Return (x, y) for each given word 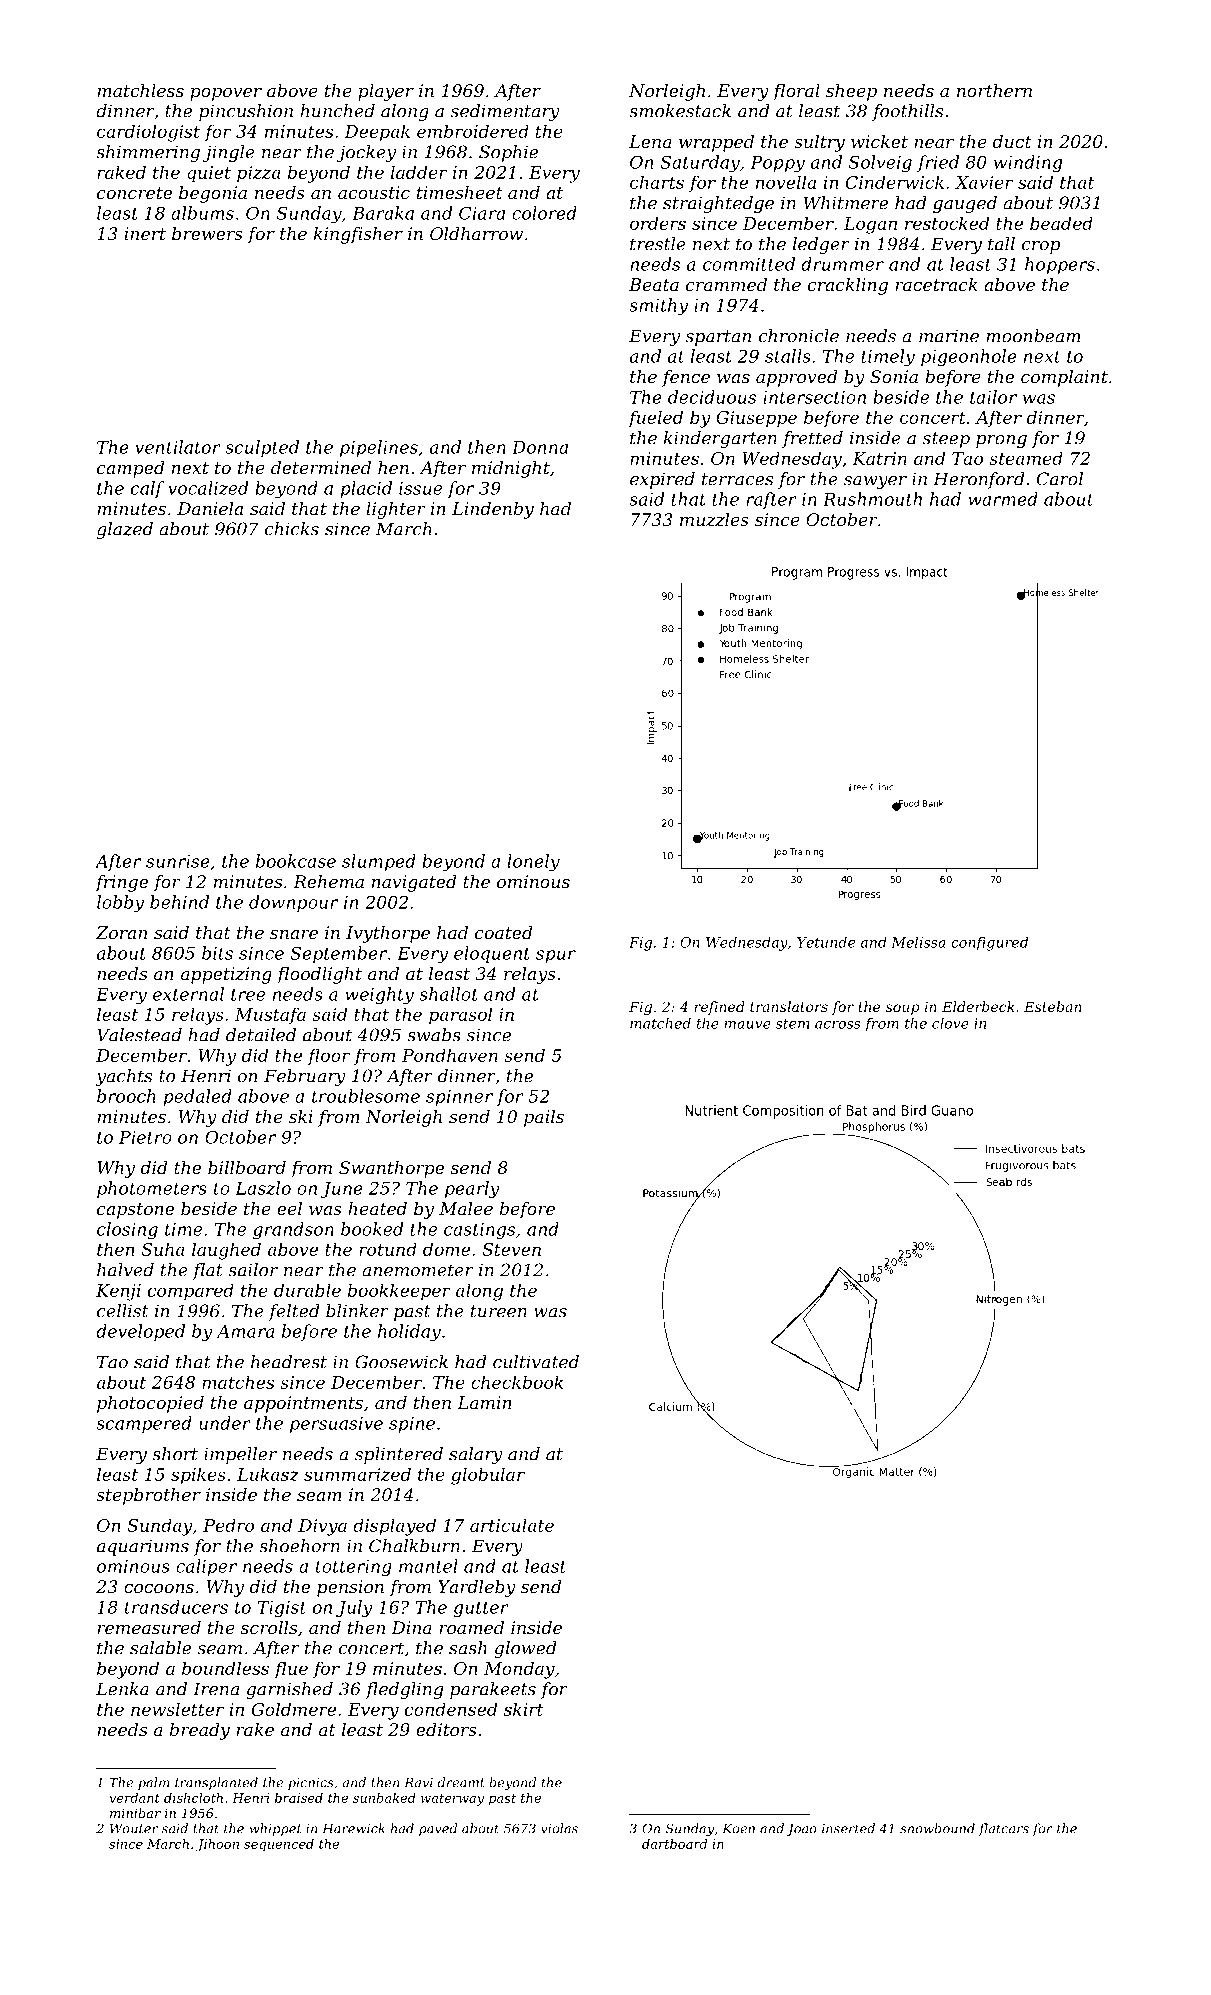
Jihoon (217, 1845)
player (386, 92)
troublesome (366, 1096)
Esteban (1053, 1006)
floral (796, 92)
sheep (851, 92)
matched (660, 1023)
